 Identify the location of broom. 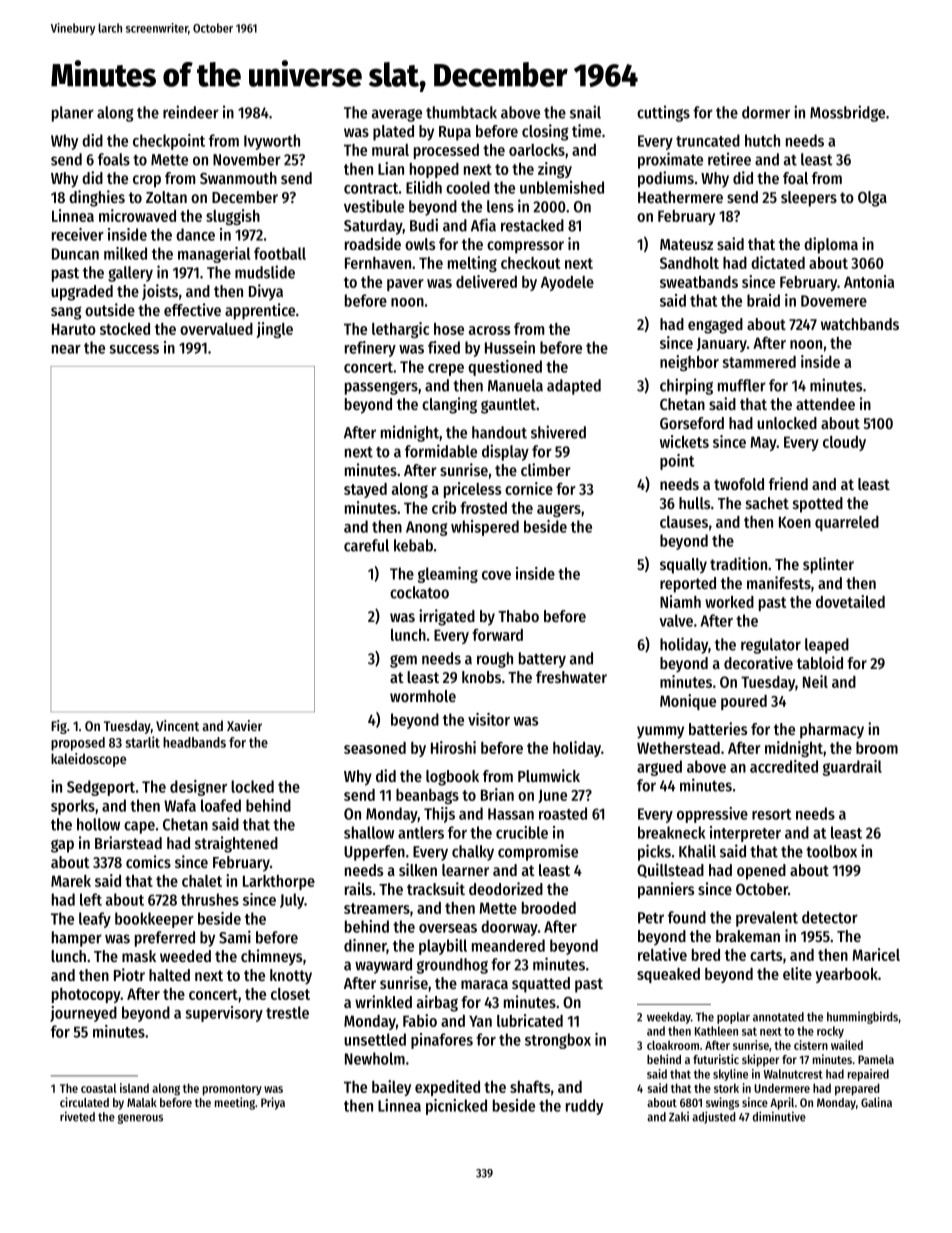
(877, 748).
